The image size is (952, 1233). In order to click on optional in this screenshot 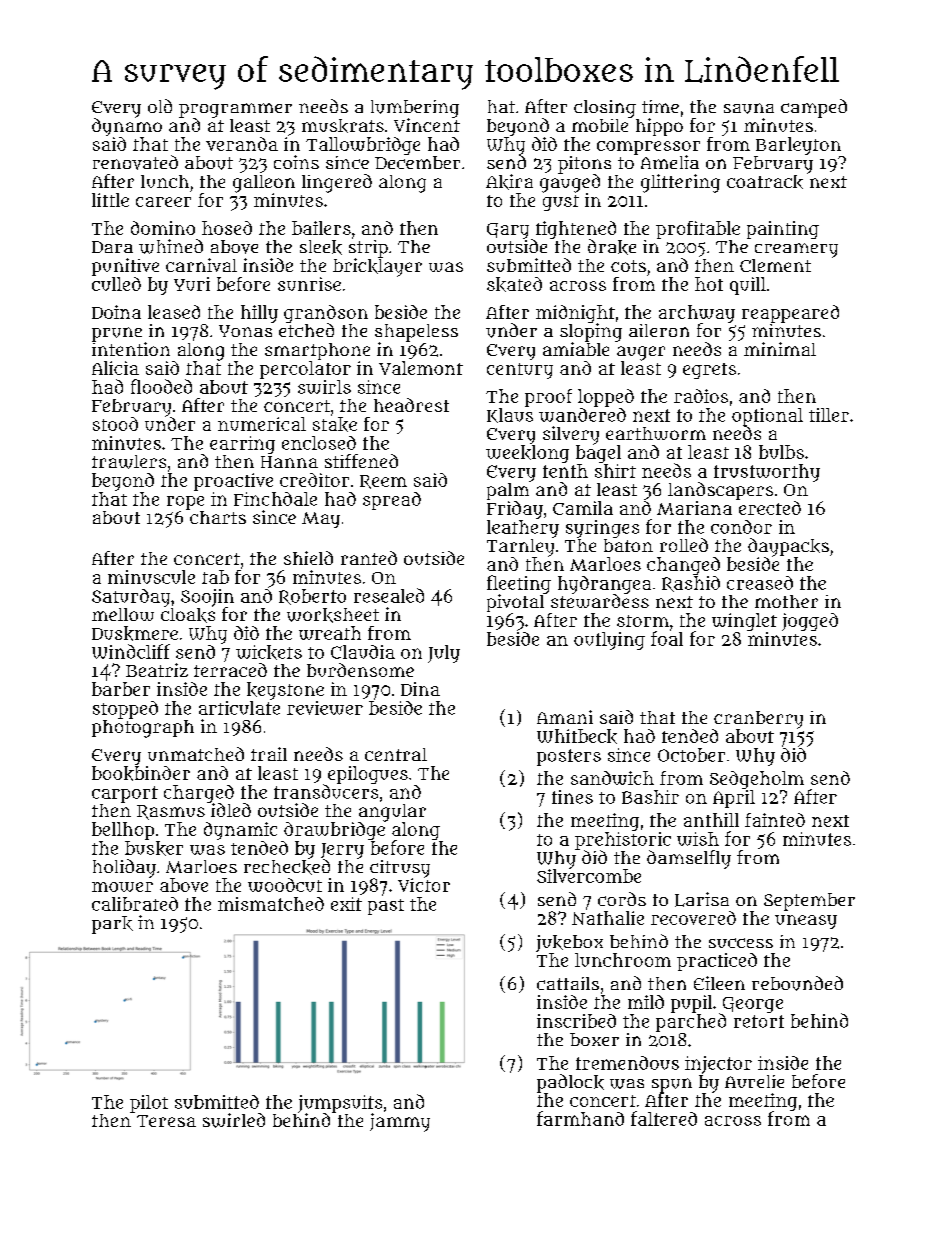, I will do `click(767, 417)`.
